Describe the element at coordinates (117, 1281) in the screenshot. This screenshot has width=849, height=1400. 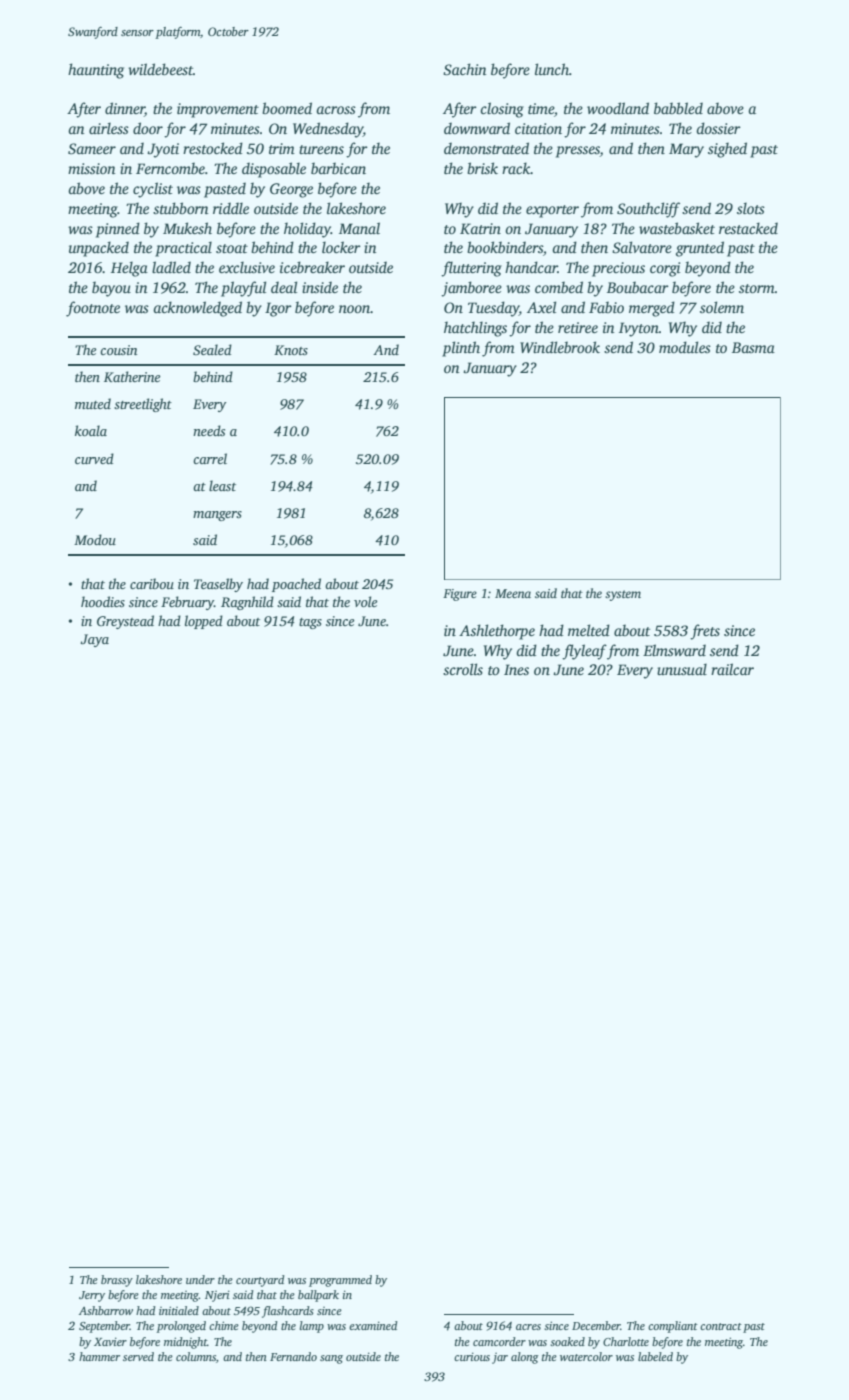
I see `brassy` at that location.
